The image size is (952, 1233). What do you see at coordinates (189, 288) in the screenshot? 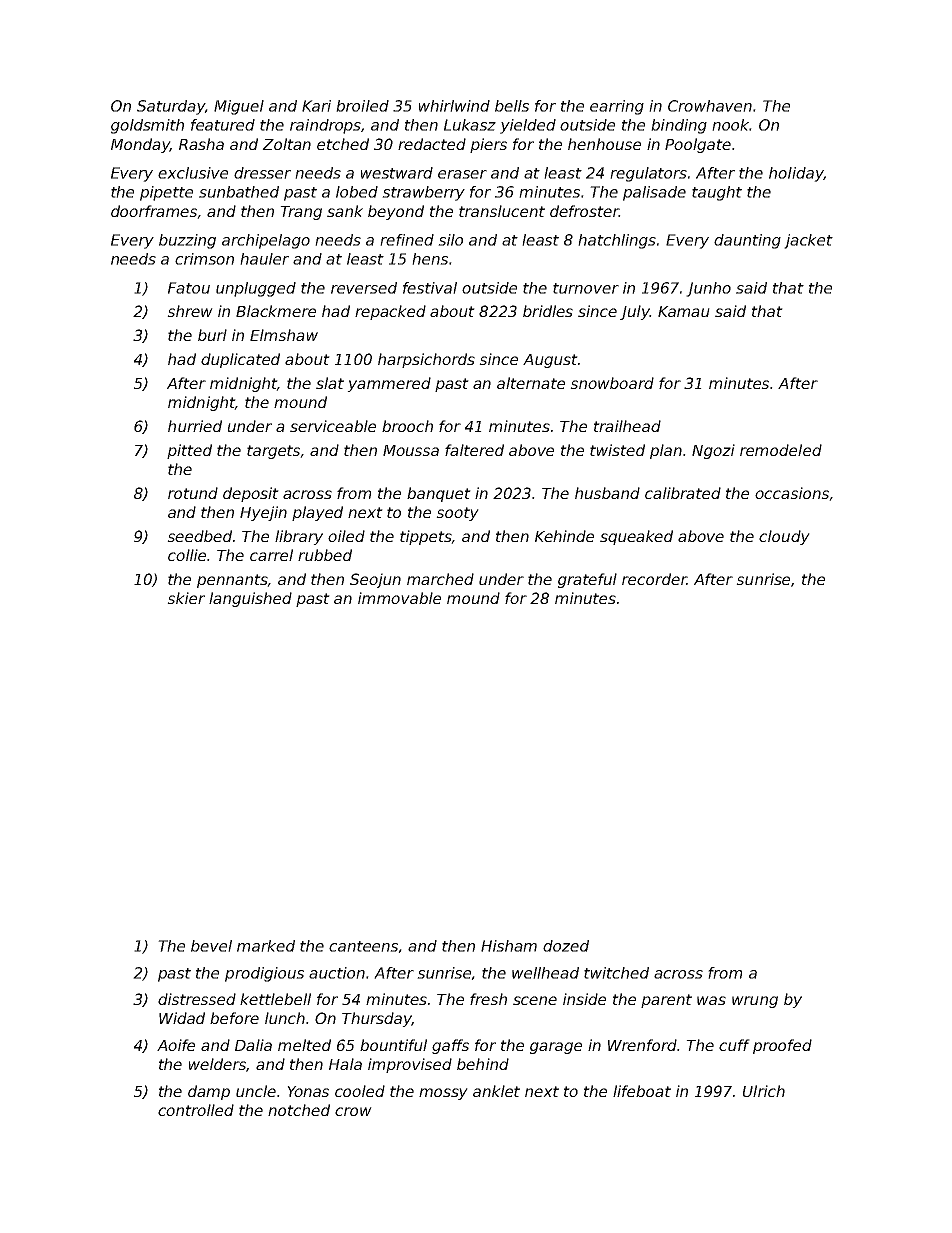
I see `Fatou` at bounding box center [189, 288].
